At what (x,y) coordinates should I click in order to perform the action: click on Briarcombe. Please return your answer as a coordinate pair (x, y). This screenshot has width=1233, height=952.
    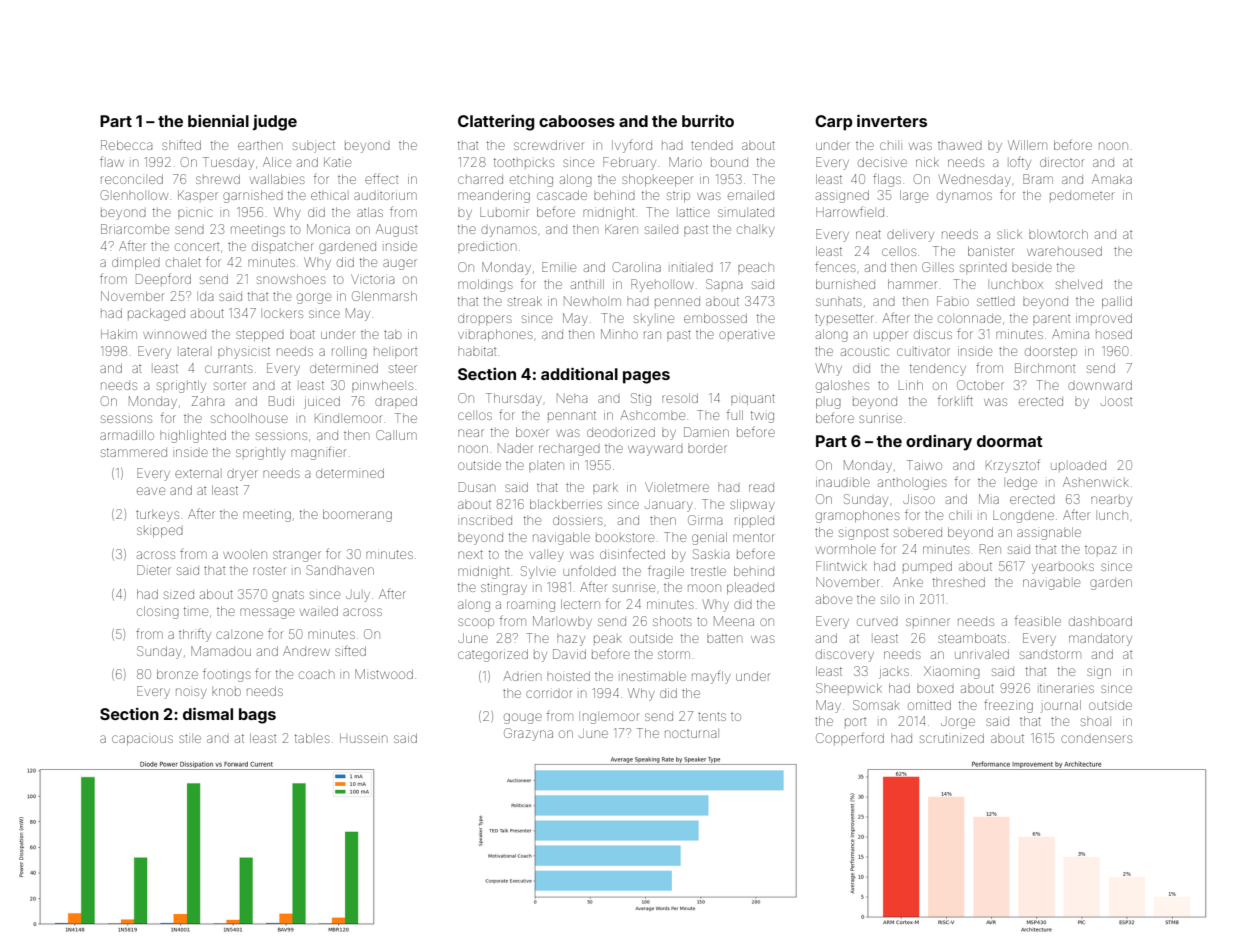
    Looking at the image, I should click on (135, 229).
